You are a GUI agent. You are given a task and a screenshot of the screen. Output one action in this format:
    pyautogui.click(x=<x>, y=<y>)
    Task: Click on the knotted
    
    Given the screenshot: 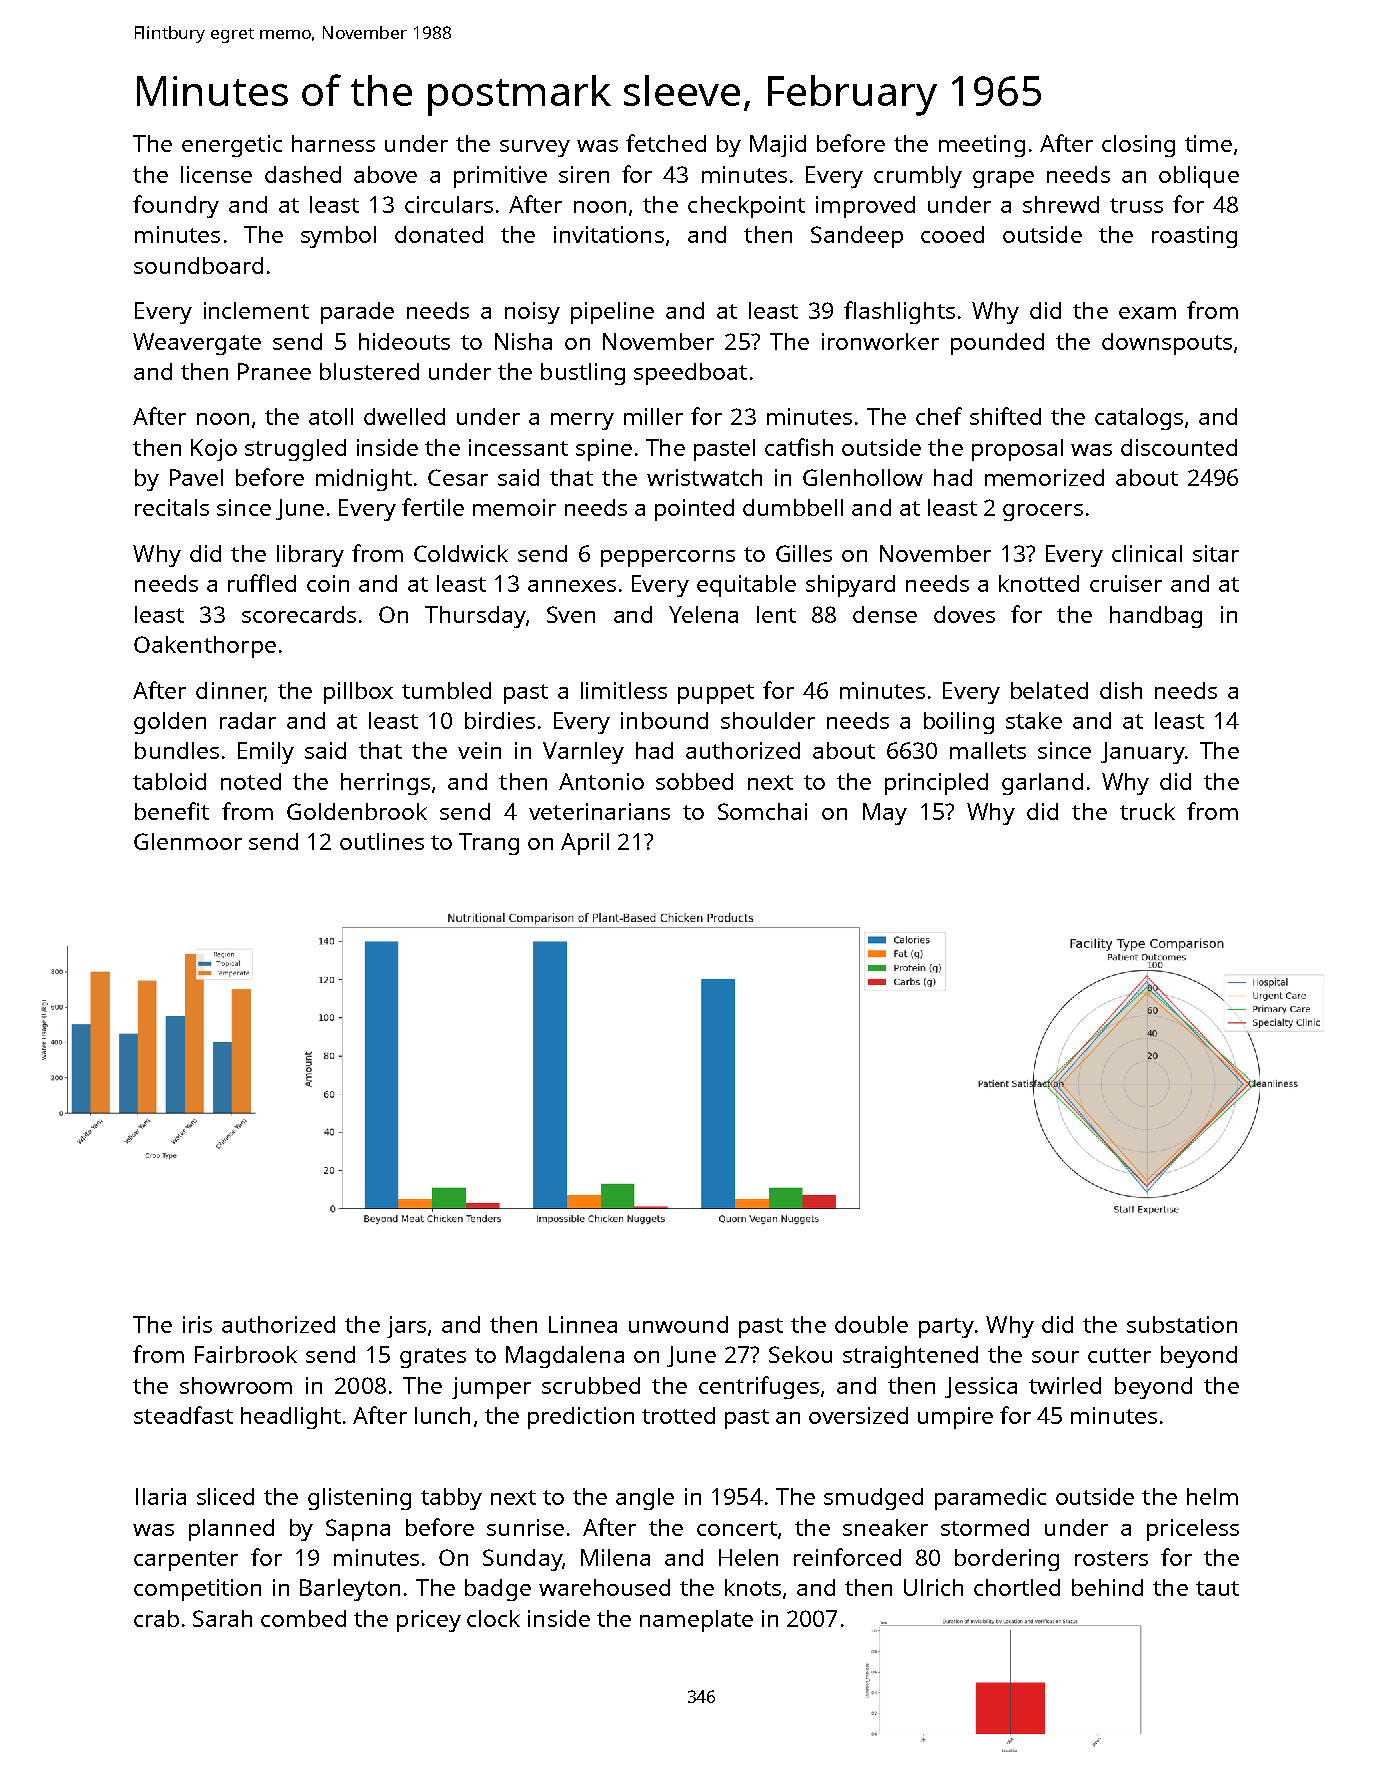 What is the action you would take?
    pyautogui.click(x=1039, y=583)
